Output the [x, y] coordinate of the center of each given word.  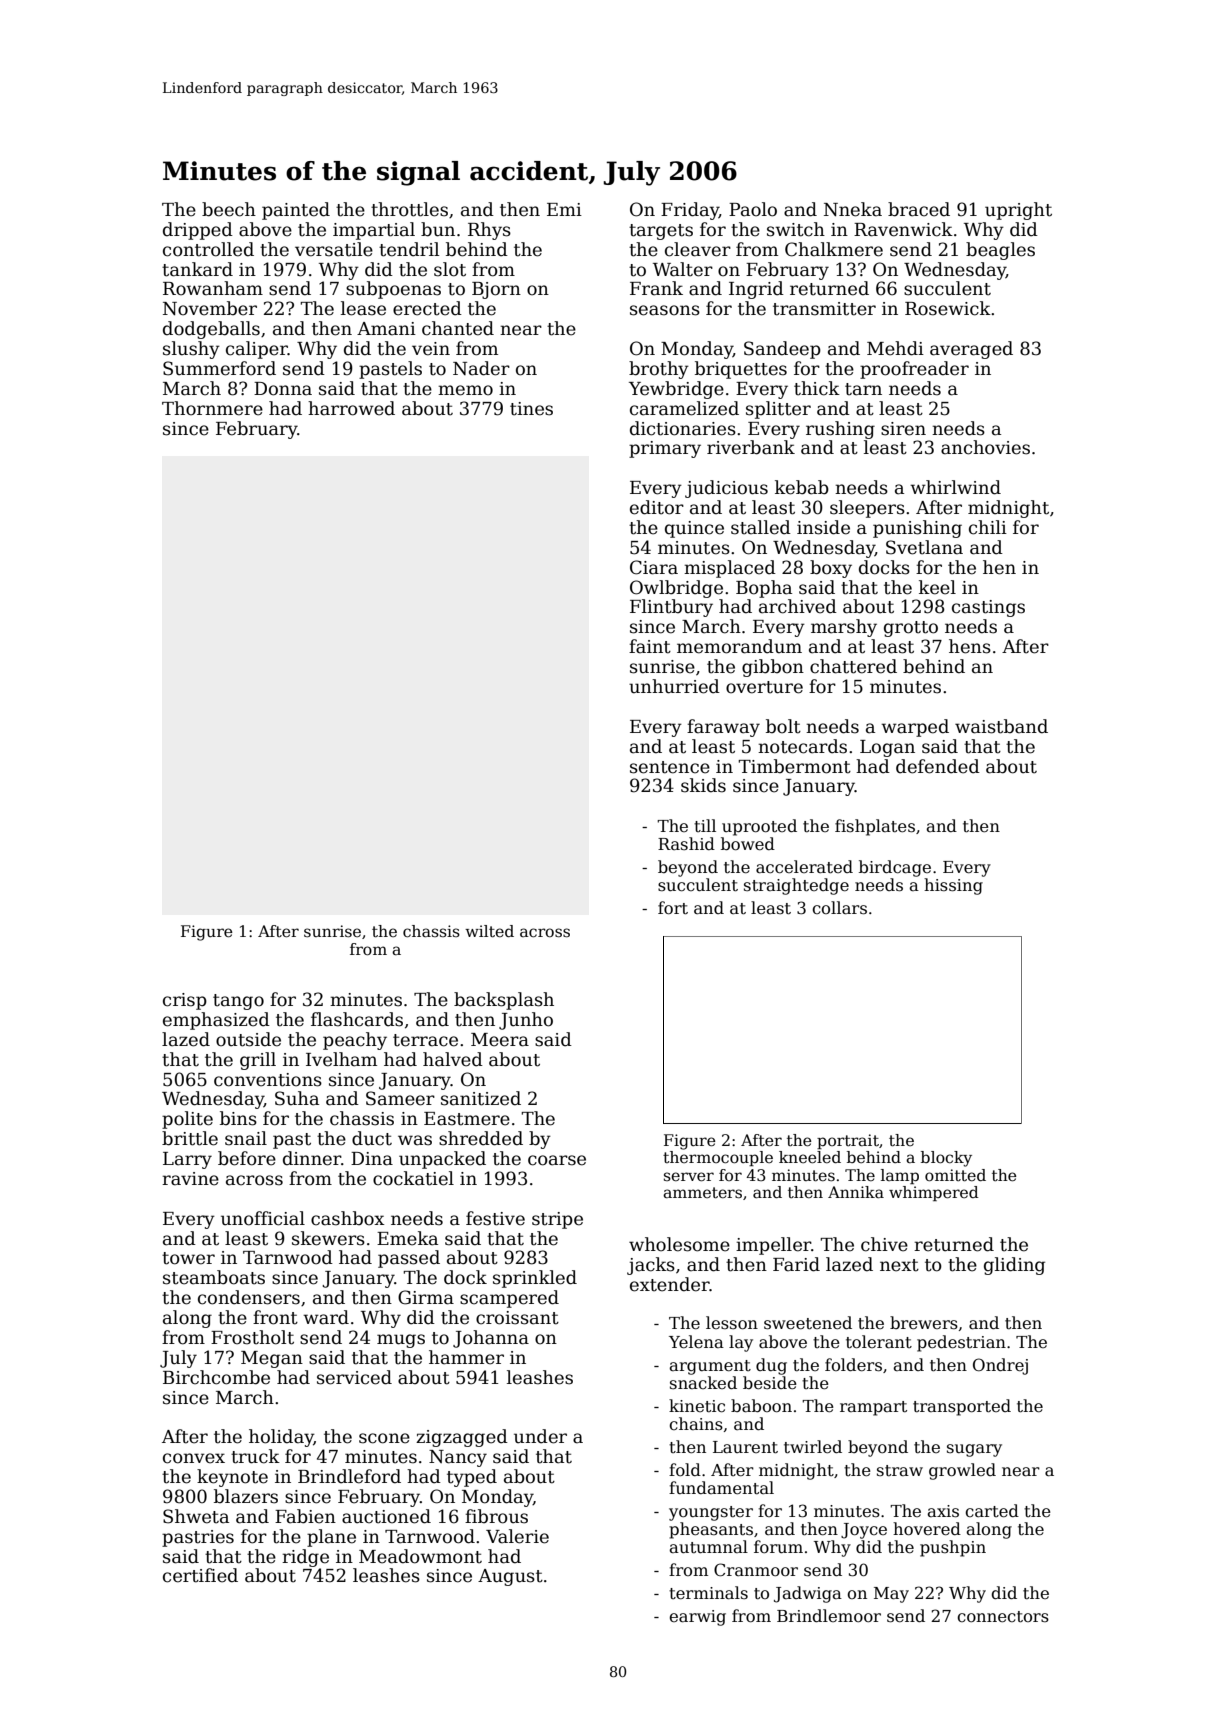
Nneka [853, 209]
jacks [651, 1266]
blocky [946, 1159]
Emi [564, 209]
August [510, 1577]
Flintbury [671, 608]
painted [296, 211]
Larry [187, 1160]
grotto [911, 629]
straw [900, 1470]
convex [194, 1458]
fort [673, 908]
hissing [953, 886]
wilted [489, 931]
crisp [185, 1001]
